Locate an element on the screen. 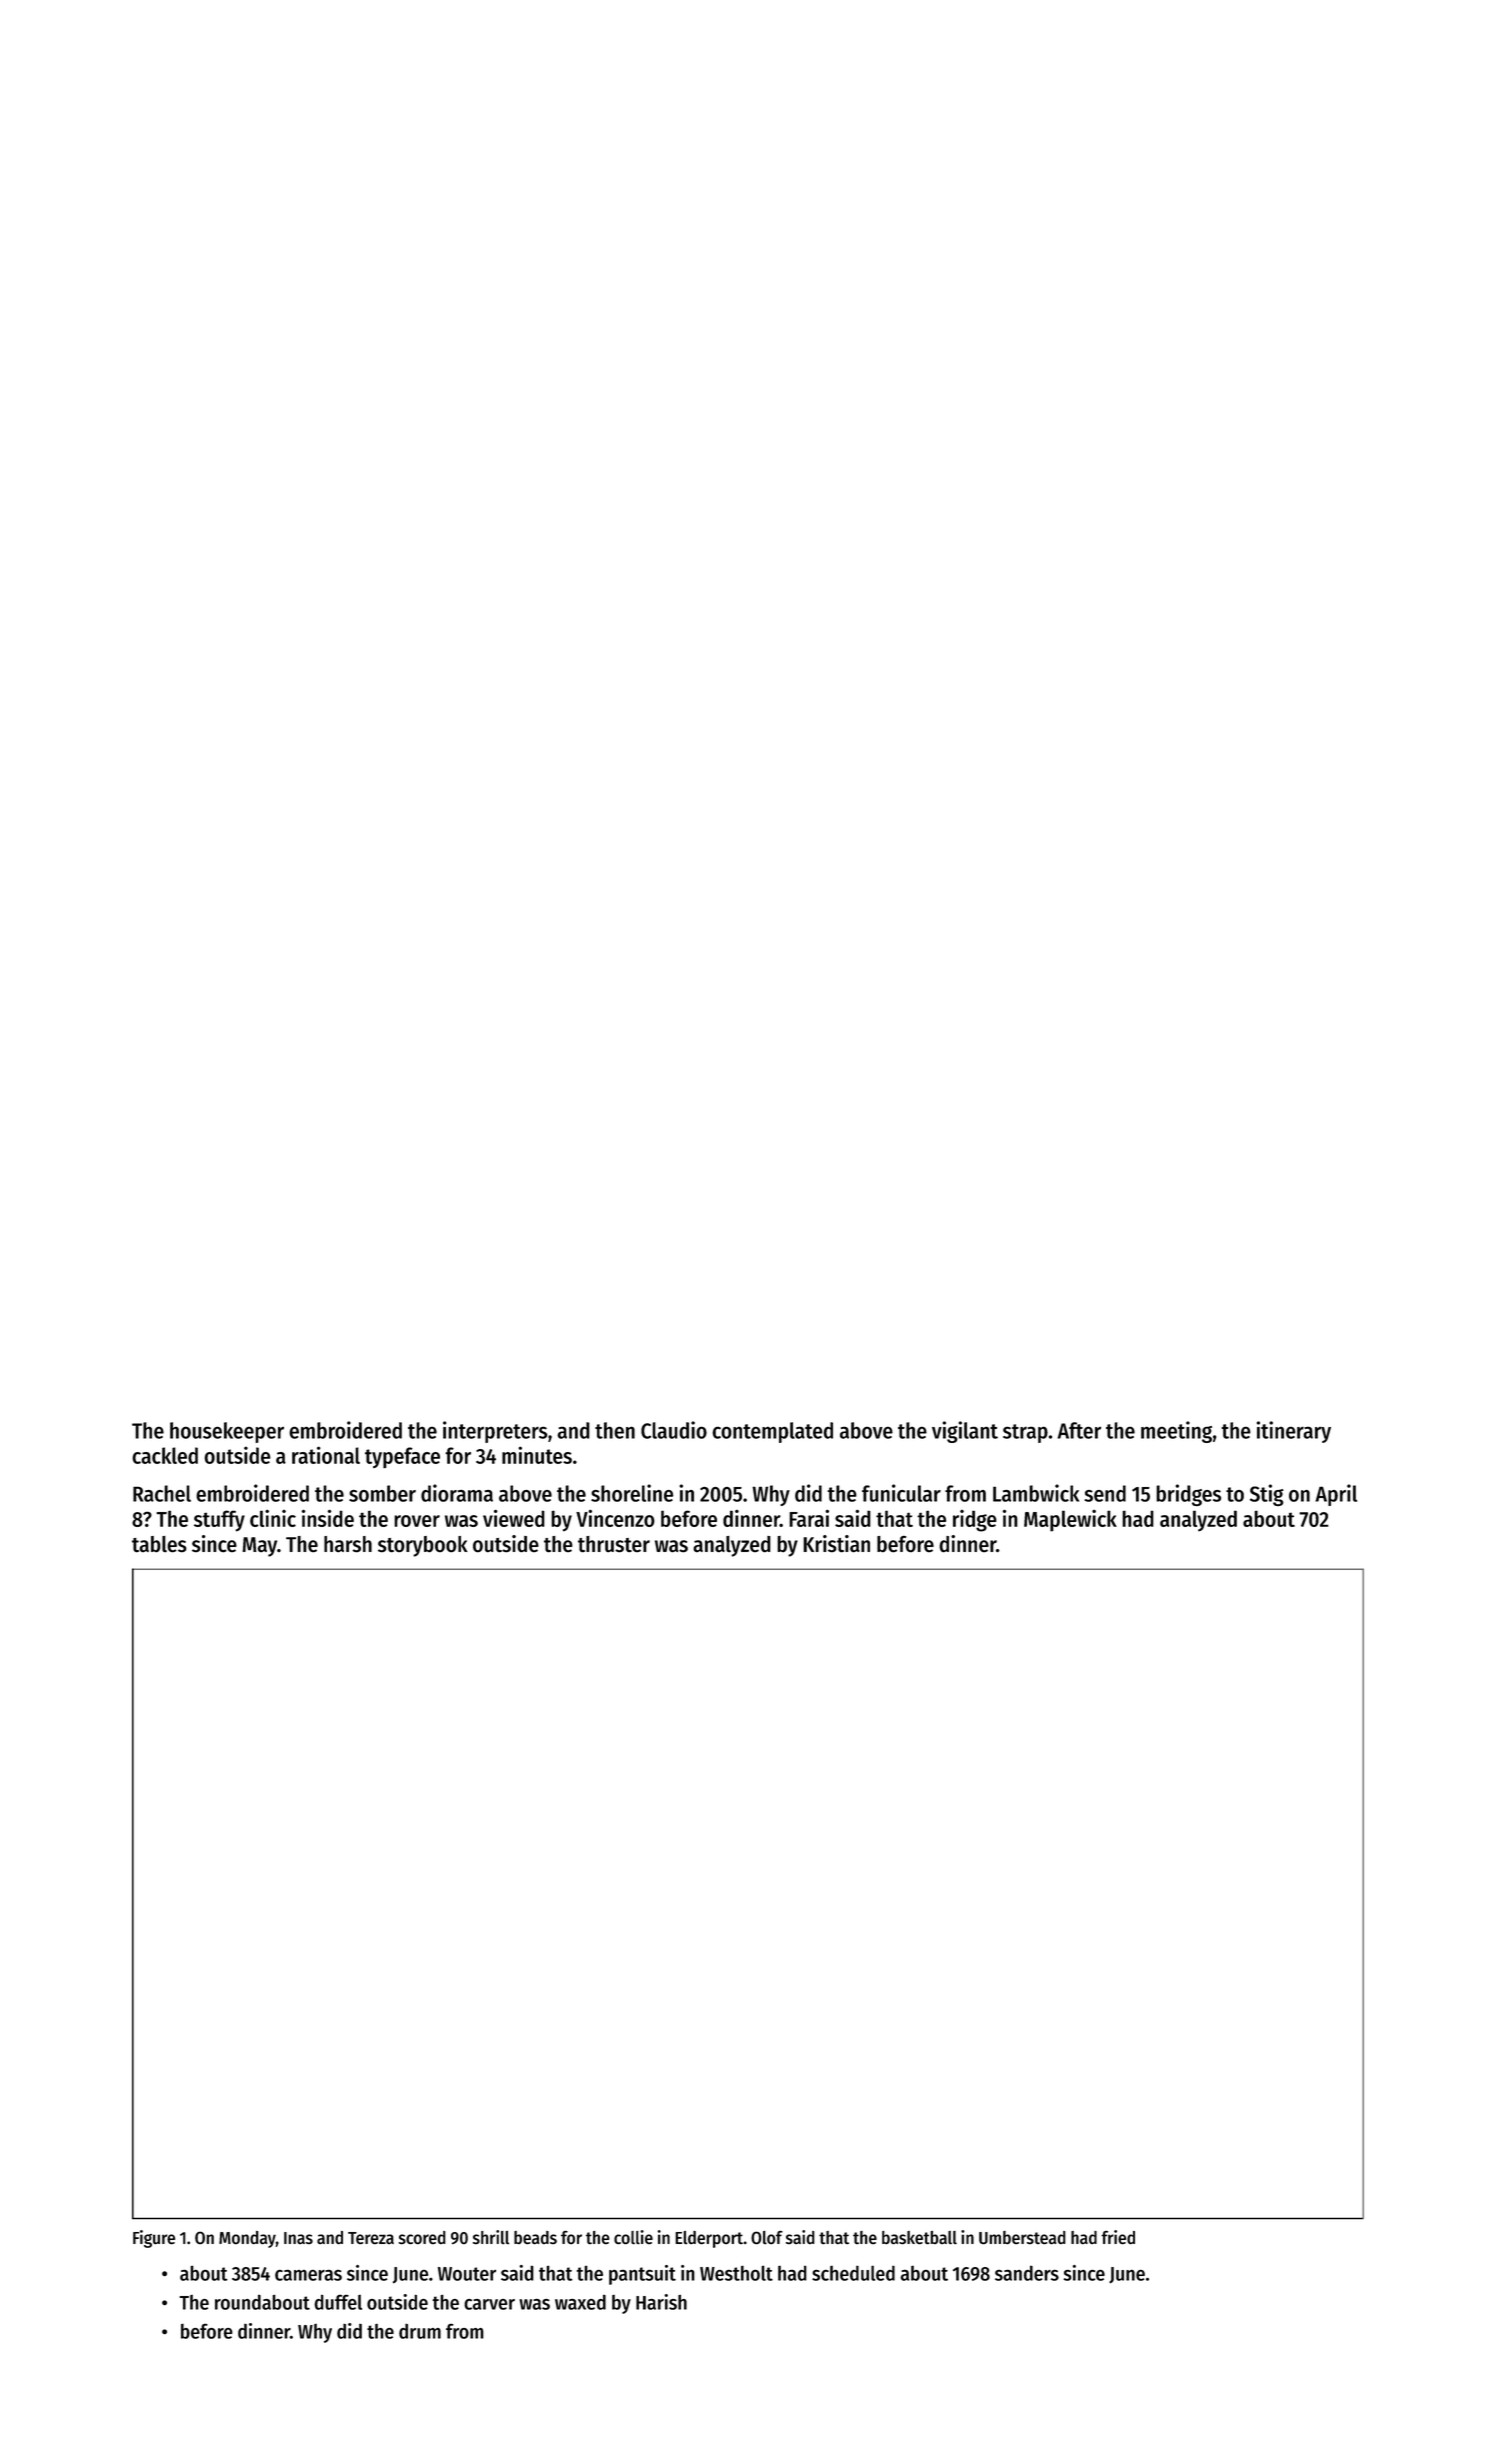  Maplewick is located at coordinates (1070, 1520).
